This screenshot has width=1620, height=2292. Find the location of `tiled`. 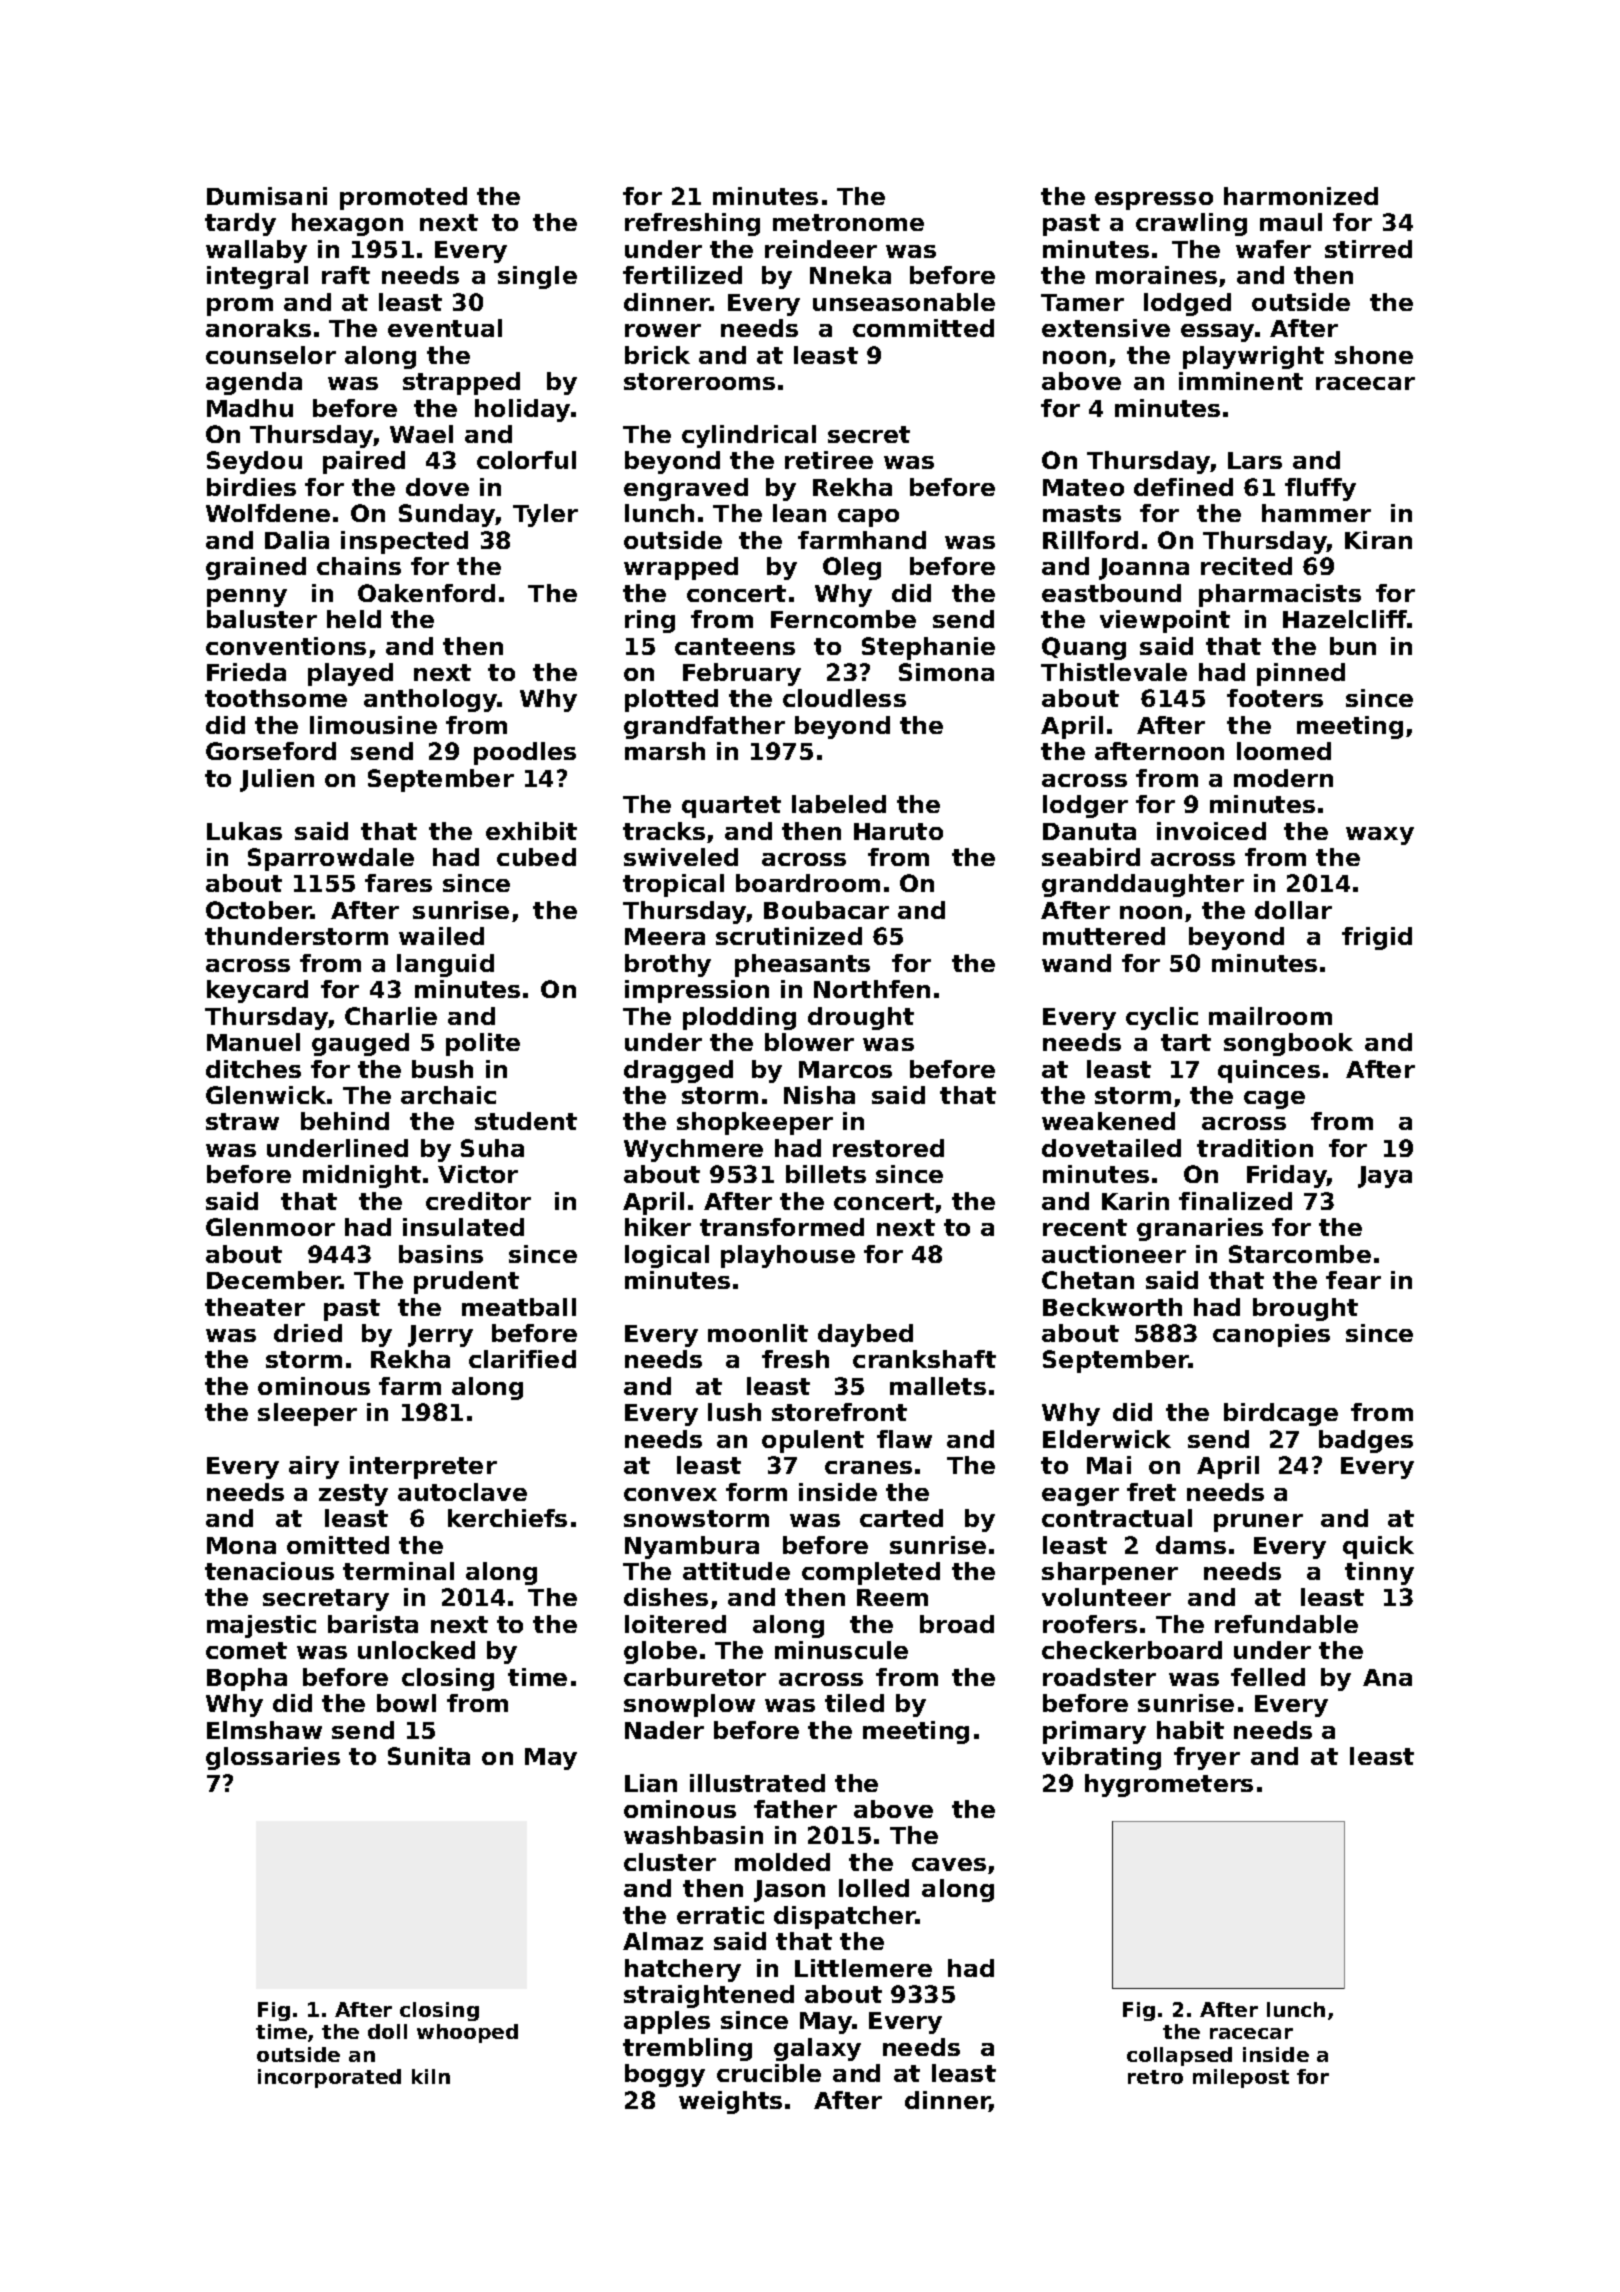

tiled is located at coordinates (854, 1703).
